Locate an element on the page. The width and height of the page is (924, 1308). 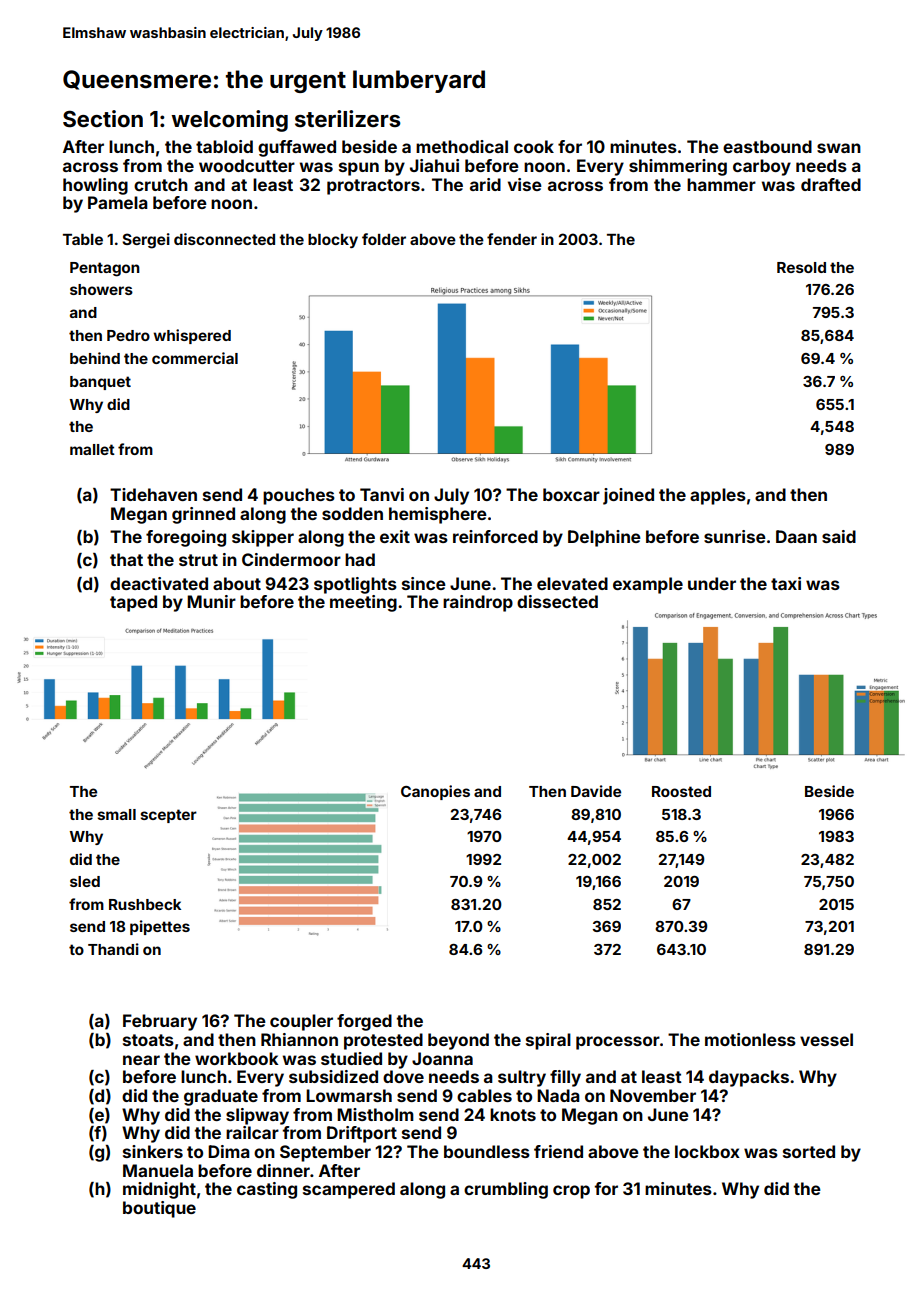
drafted is located at coordinates (831, 184).
